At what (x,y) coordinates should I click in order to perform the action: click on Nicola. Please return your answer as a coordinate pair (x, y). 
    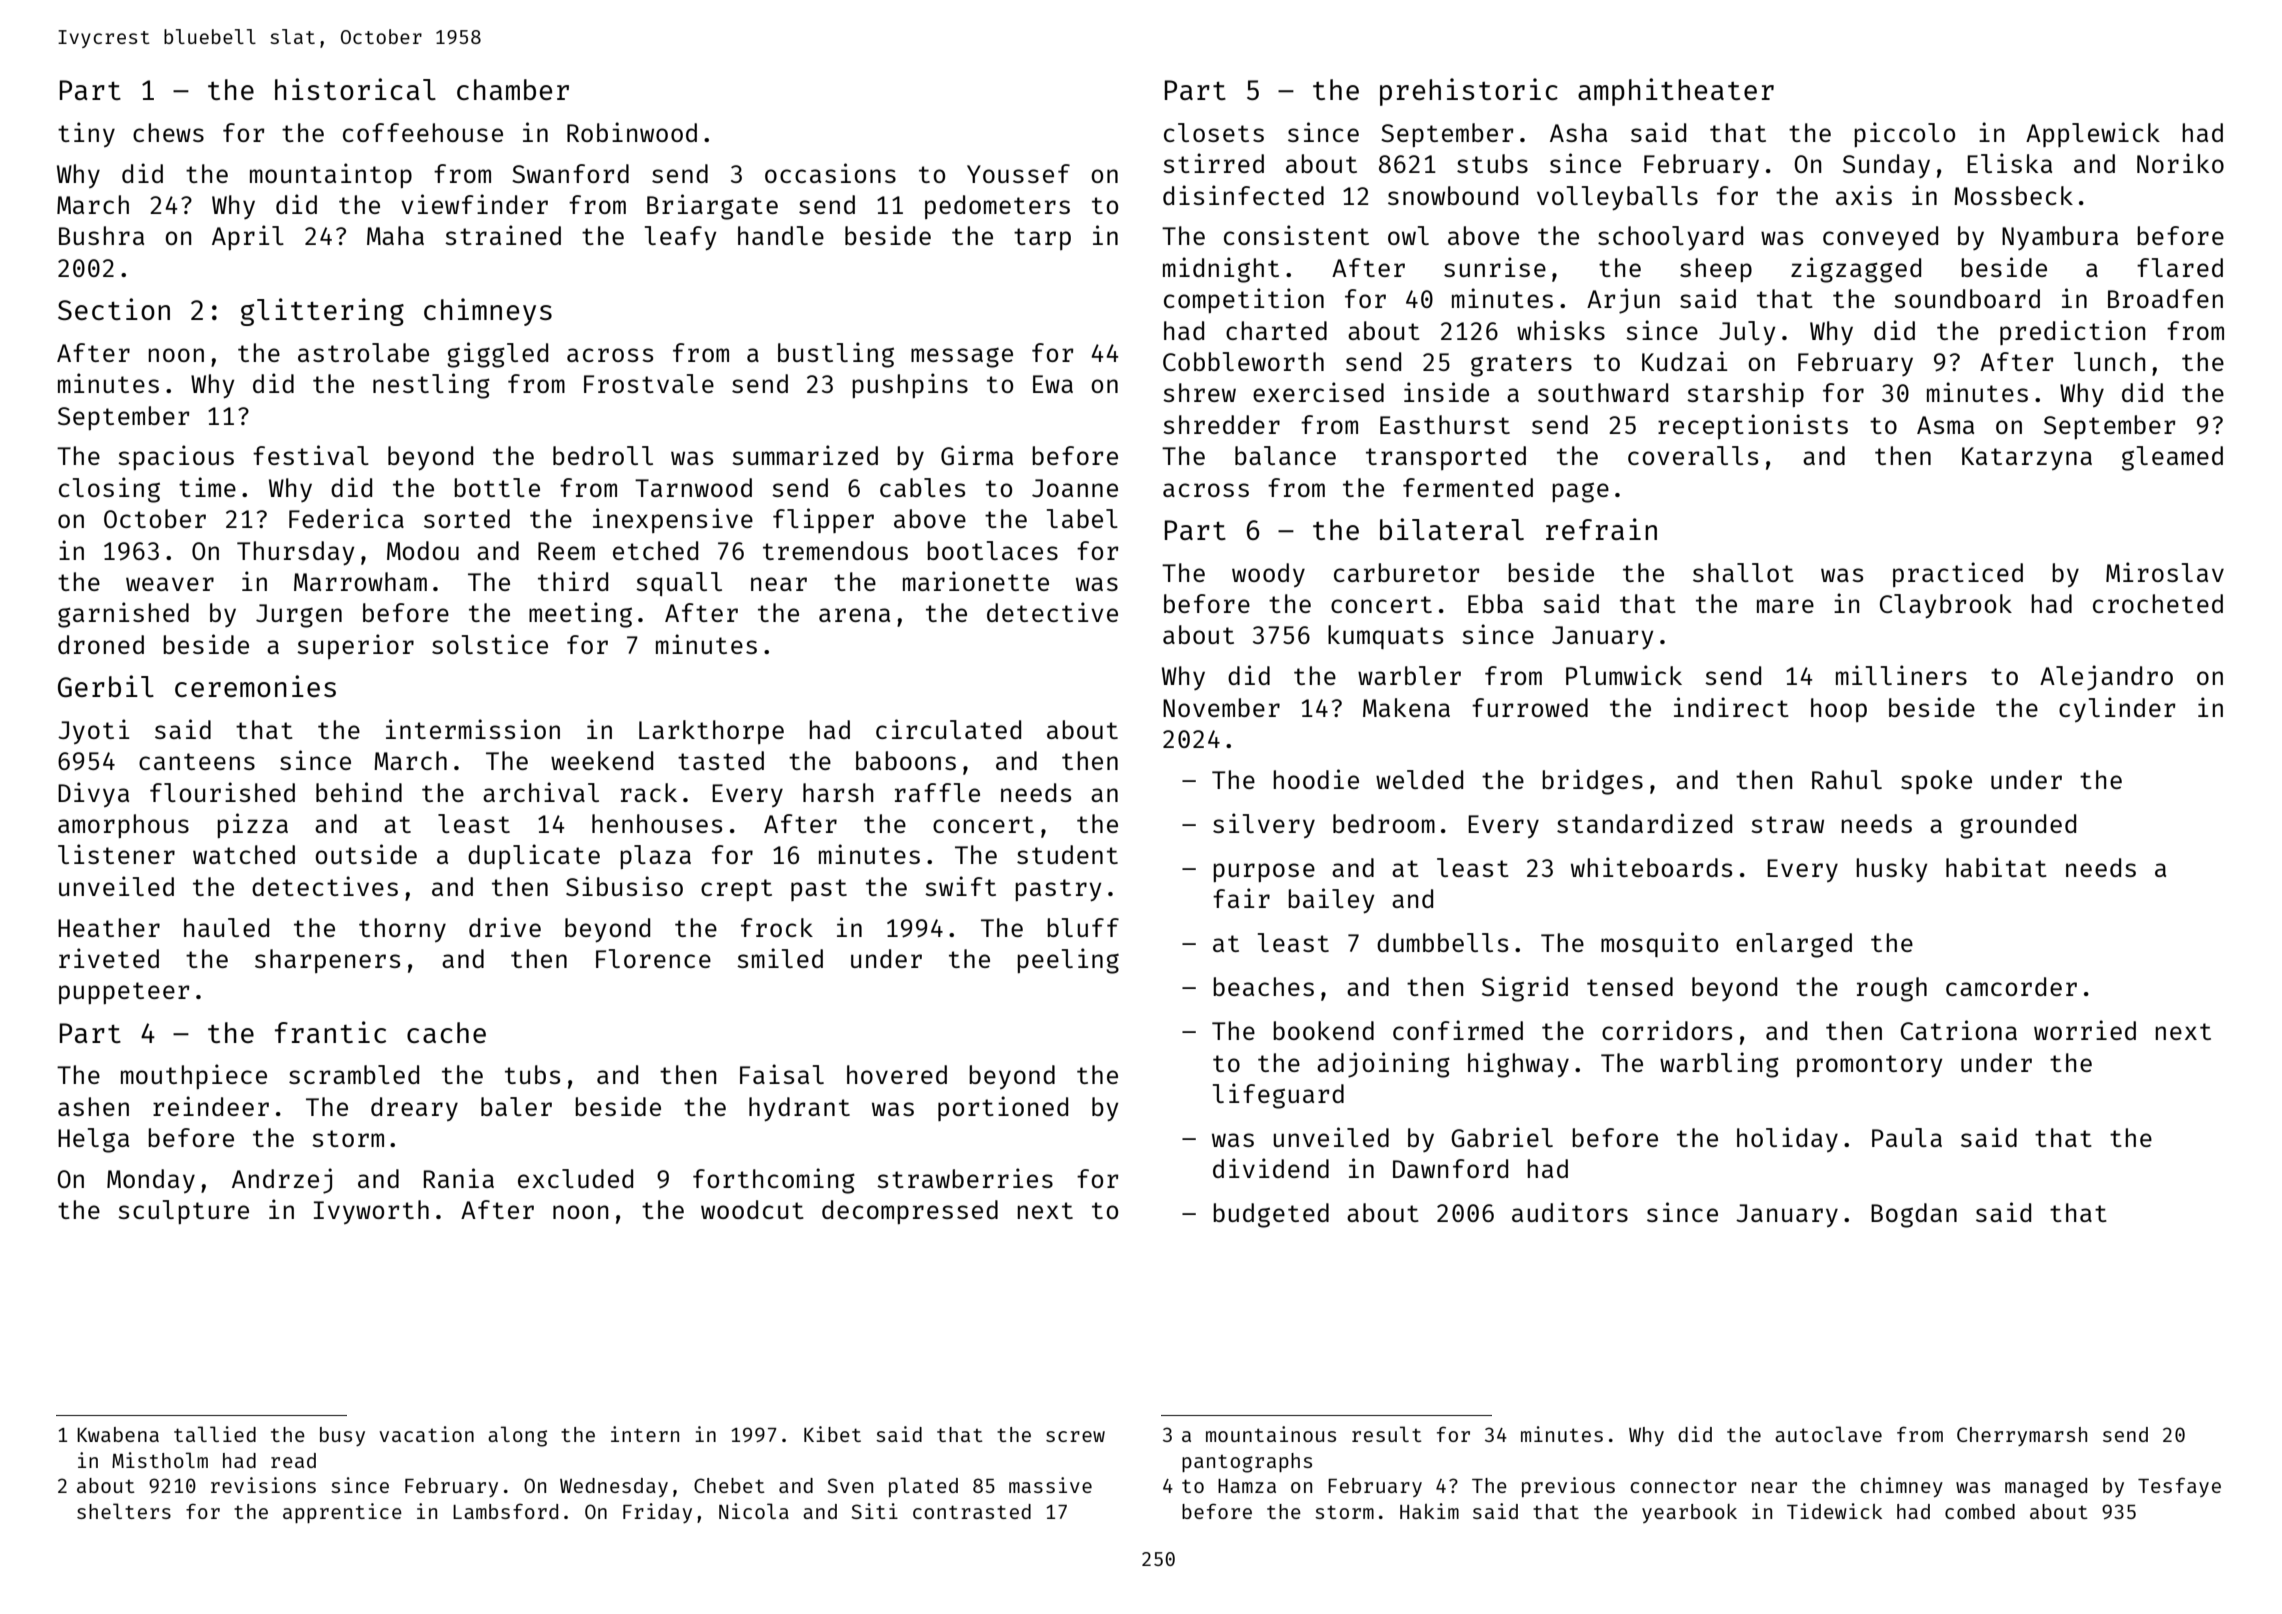
    Looking at the image, I should click on (754, 1511).
